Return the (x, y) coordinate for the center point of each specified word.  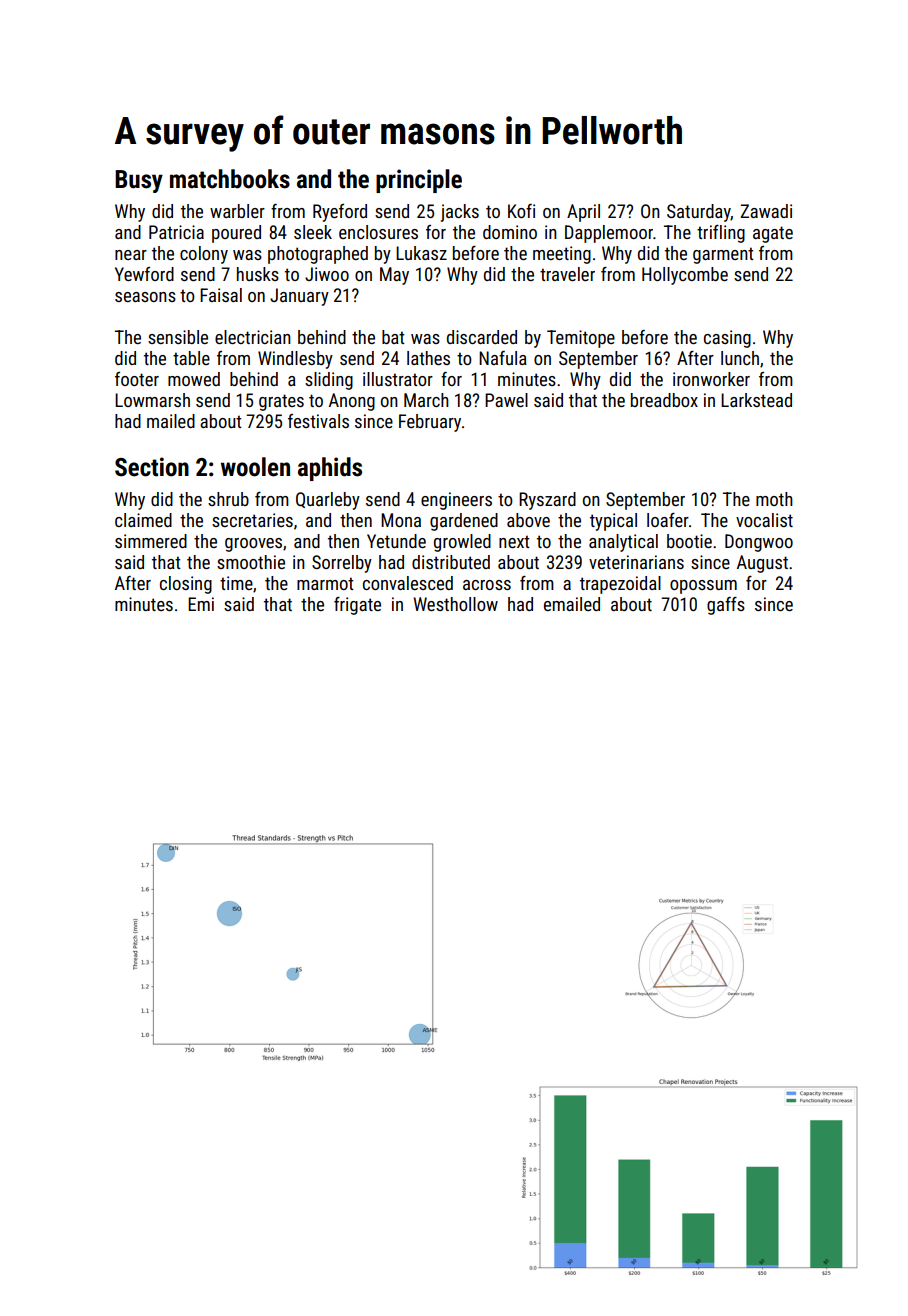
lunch (740, 358)
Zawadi (766, 211)
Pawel (506, 400)
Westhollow (455, 604)
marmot (325, 583)
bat (393, 337)
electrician (253, 337)
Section (152, 467)
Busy (139, 181)
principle (419, 181)
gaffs (726, 606)
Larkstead (756, 400)
